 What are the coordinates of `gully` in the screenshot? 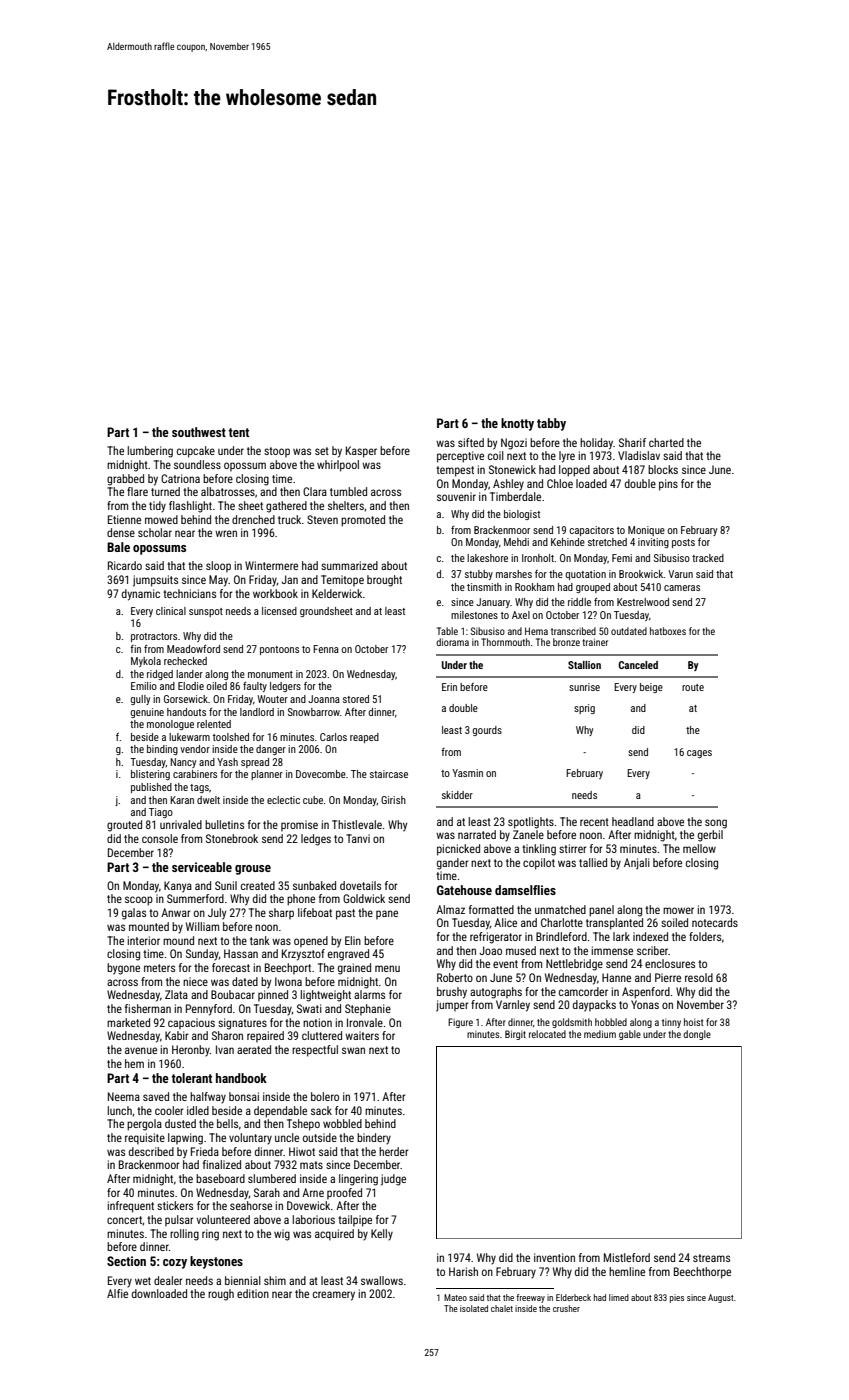 It's located at (140, 700).
